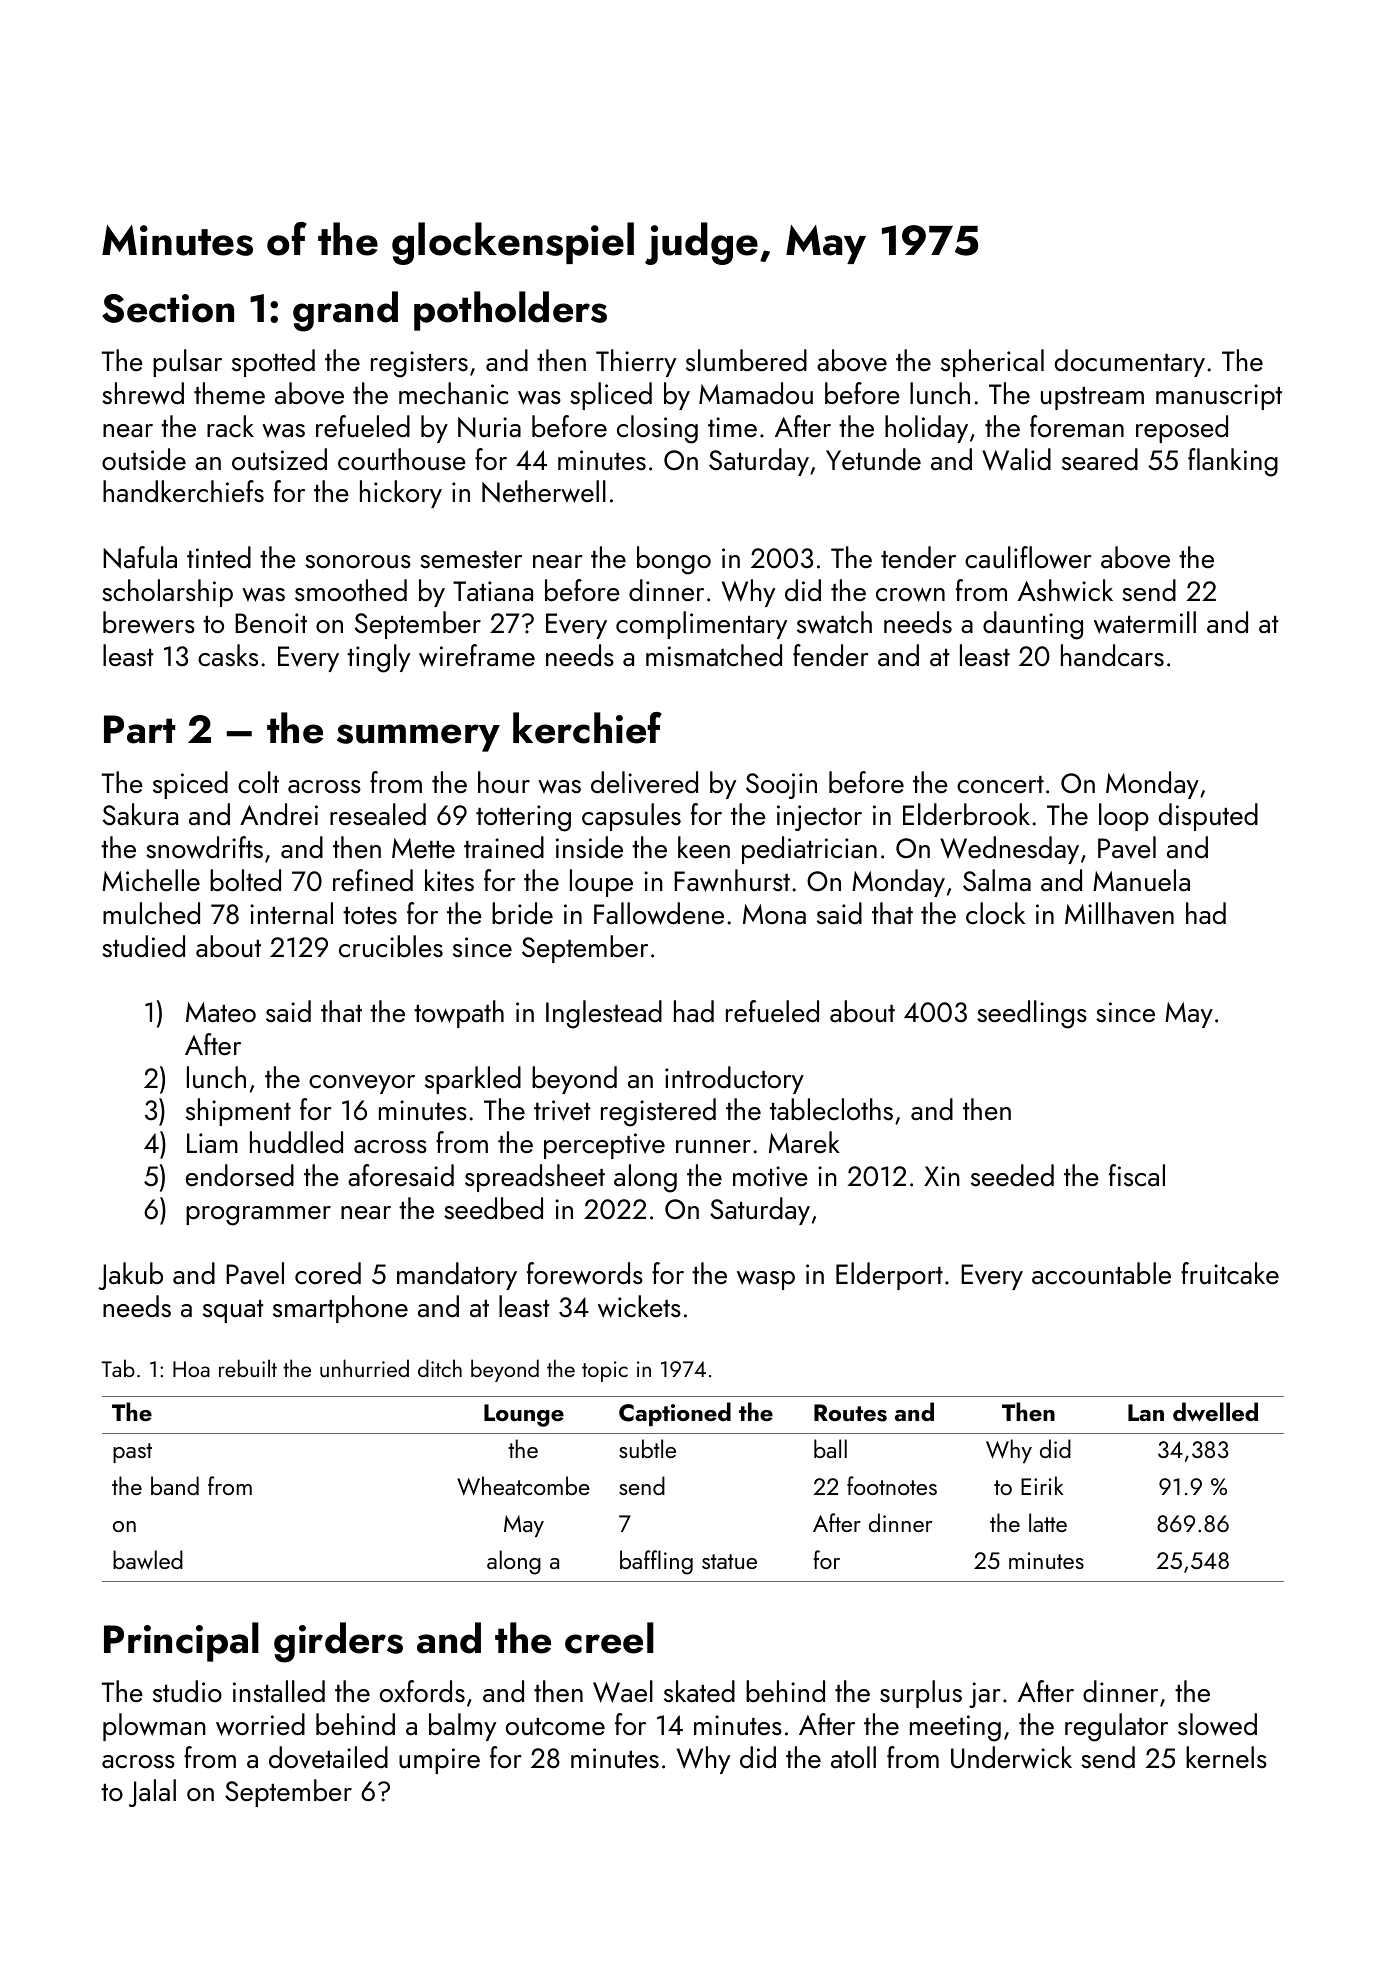 This screenshot has height=1969, width=1386. What do you see at coordinates (510, 311) in the screenshot?
I see `potholders` at bounding box center [510, 311].
